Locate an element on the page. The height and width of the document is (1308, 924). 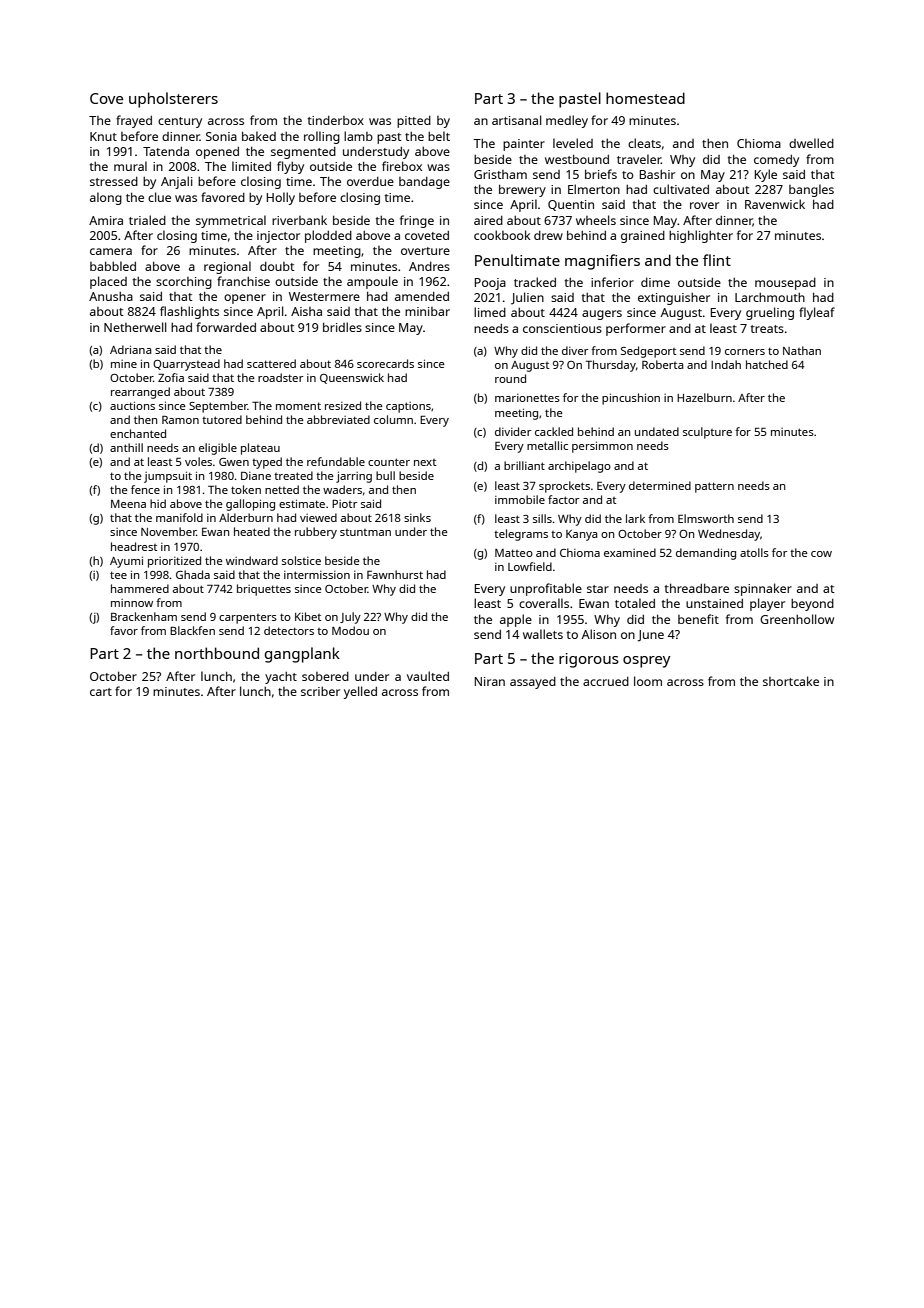
scattered is located at coordinates (271, 363).
